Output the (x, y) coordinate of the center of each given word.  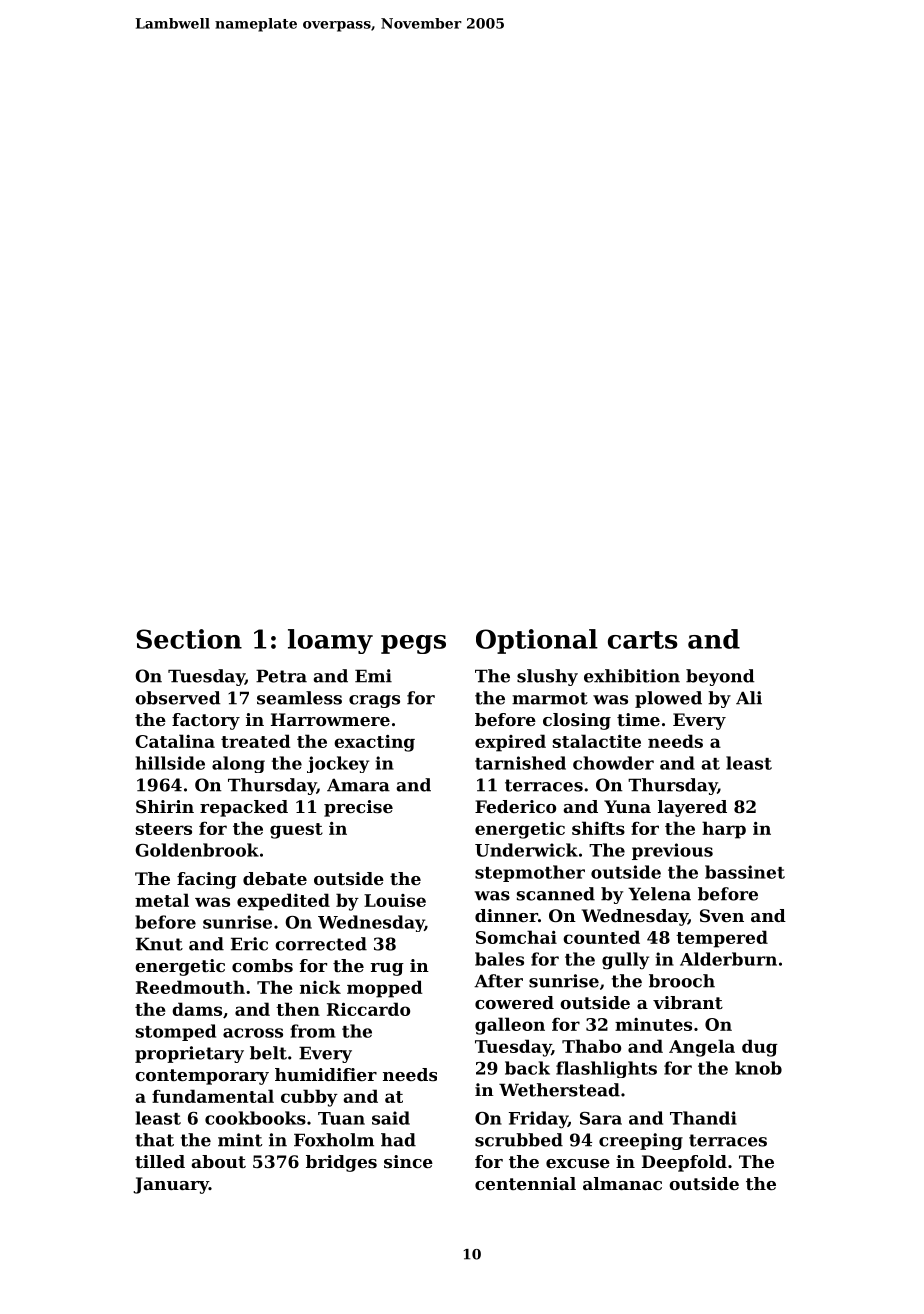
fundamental (213, 1096)
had (398, 1140)
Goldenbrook (197, 850)
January (171, 1185)
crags (374, 701)
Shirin (165, 806)
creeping (641, 1141)
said (391, 1118)
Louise (395, 900)
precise (358, 808)
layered (692, 808)
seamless (299, 698)
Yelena (659, 894)
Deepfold (684, 1163)
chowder (613, 763)
